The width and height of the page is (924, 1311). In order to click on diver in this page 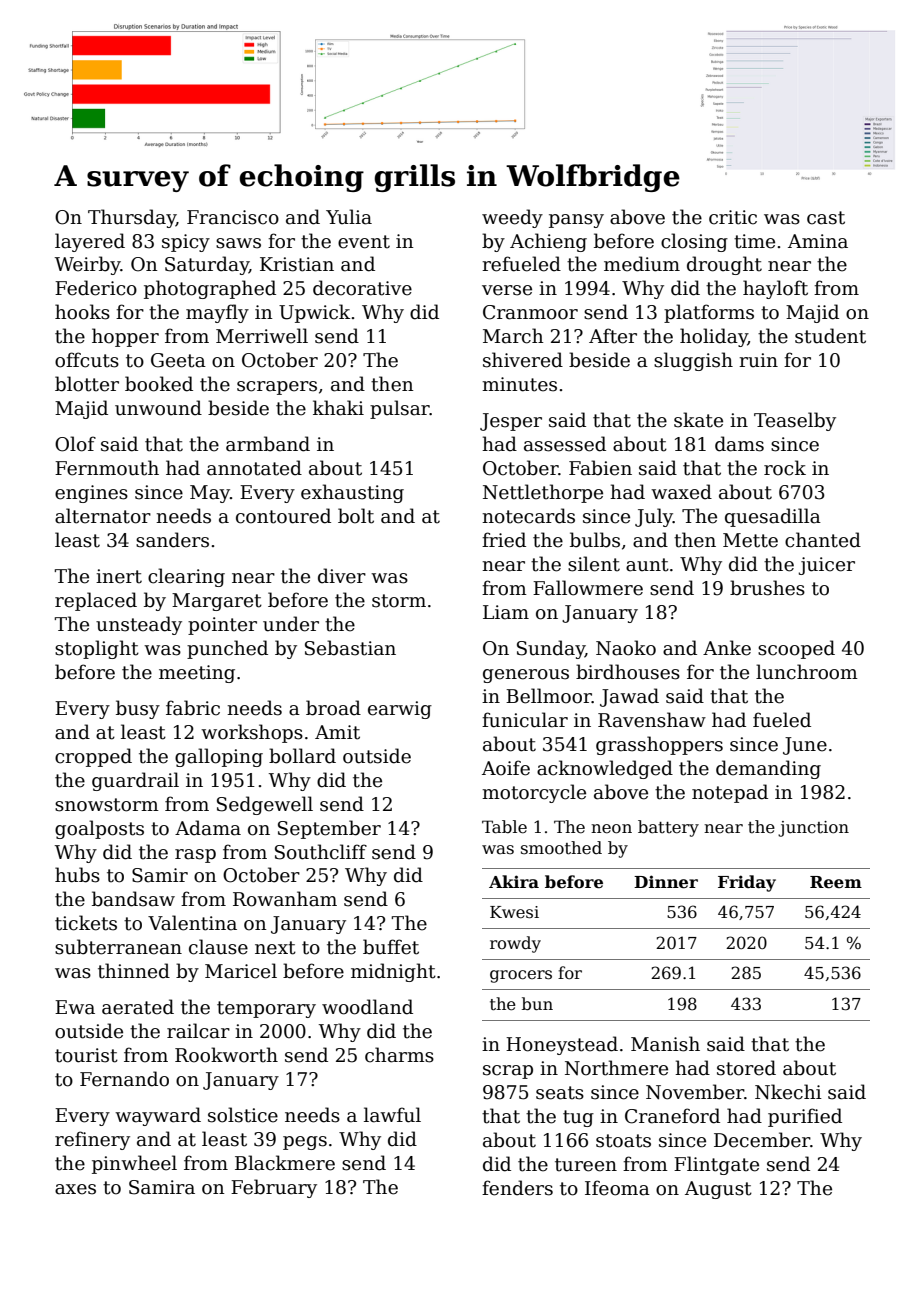, I will do `click(342, 576)`.
